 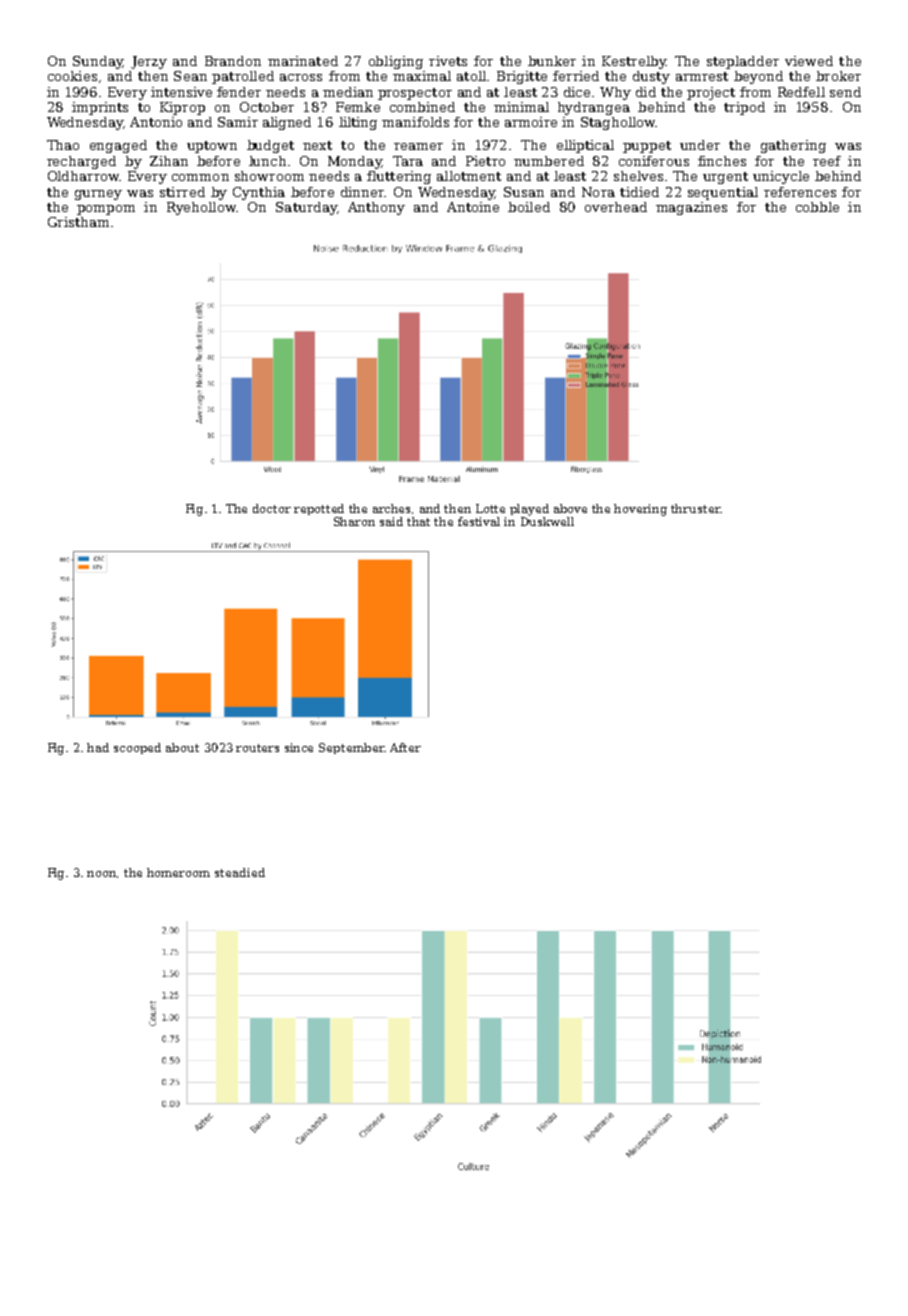 What do you see at coordinates (319, 509) in the page?
I see `repotted` at bounding box center [319, 509].
